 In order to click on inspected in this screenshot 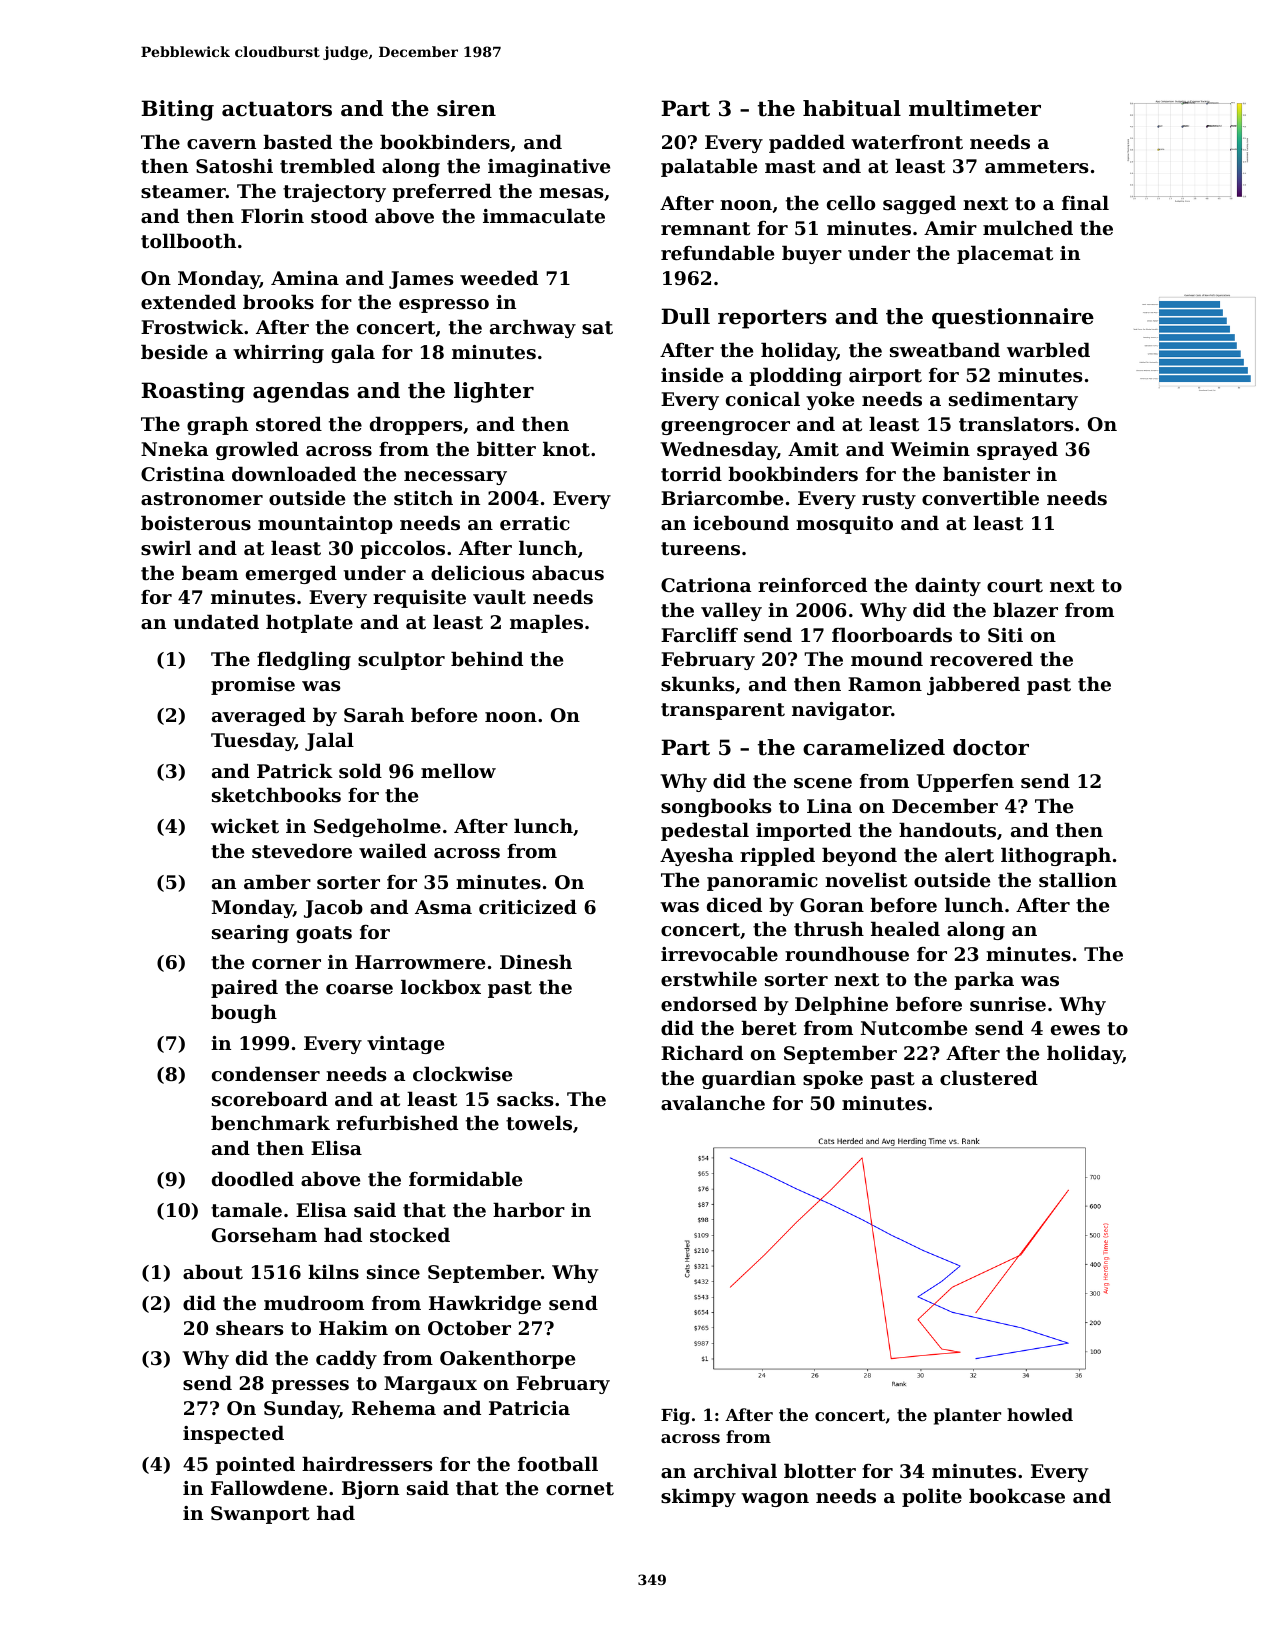, I will do `click(233, 1434)`.
